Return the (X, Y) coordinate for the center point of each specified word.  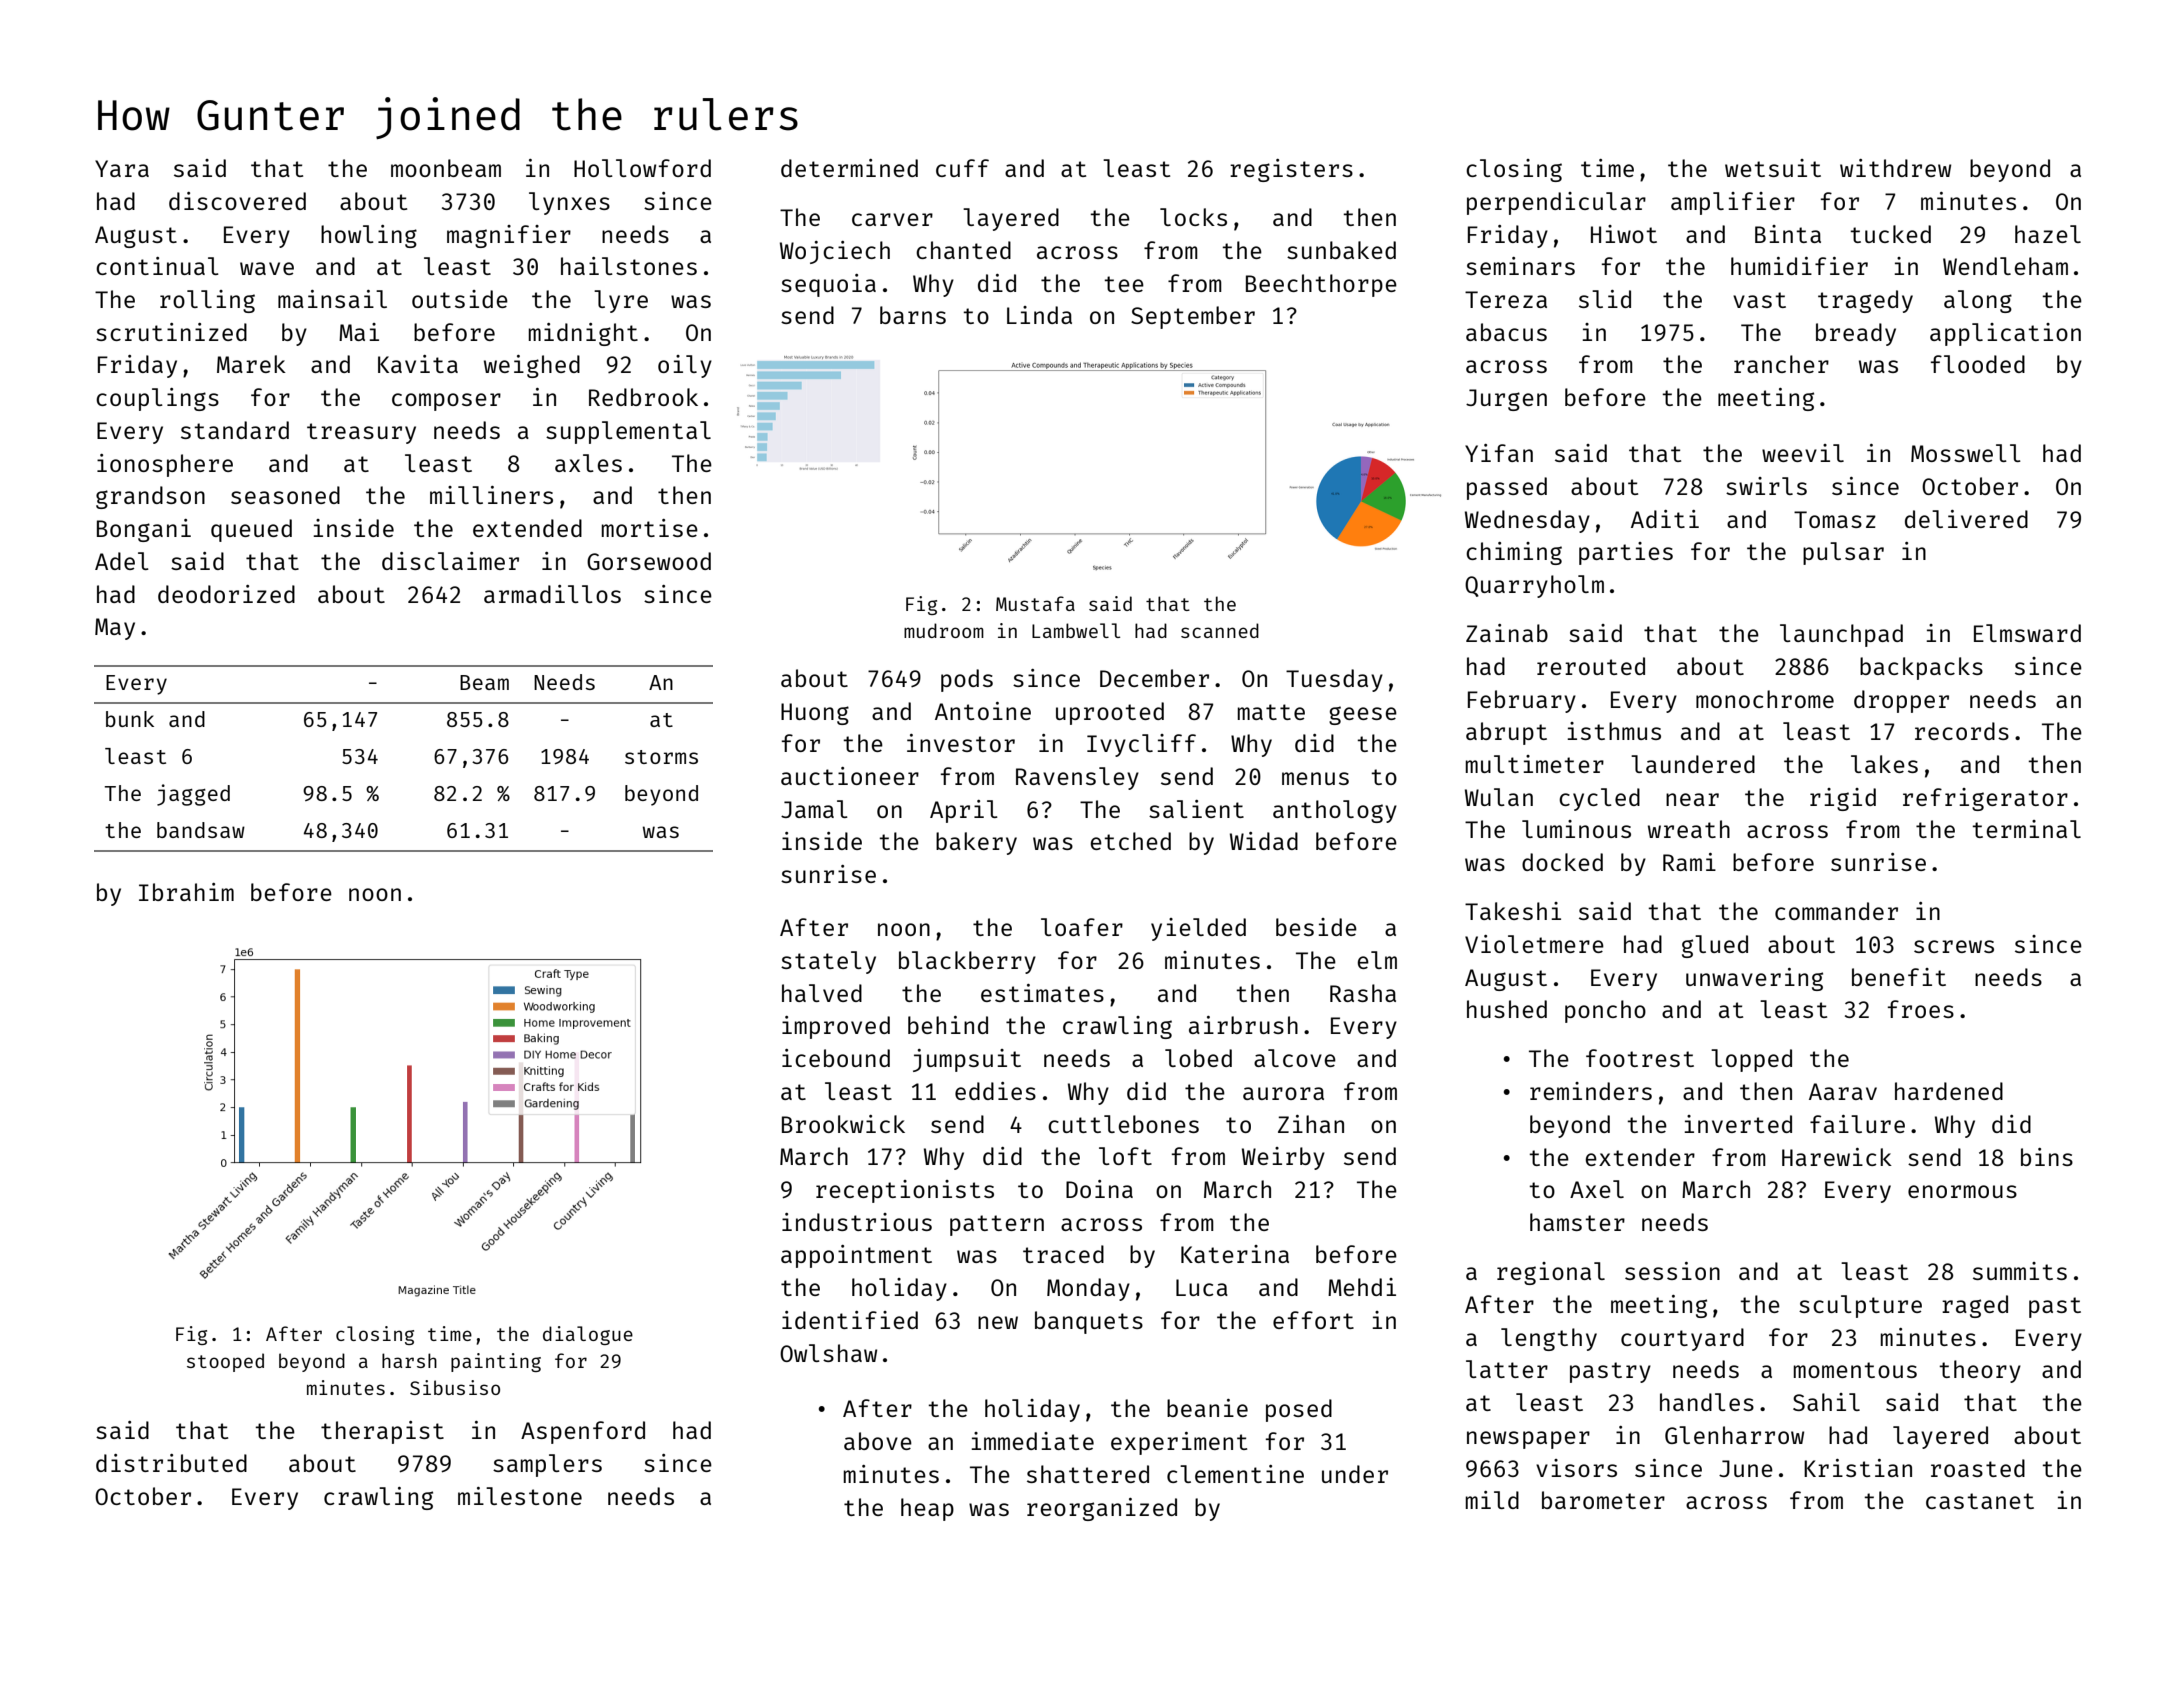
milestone (520, 1496)
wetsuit (1773, 168)
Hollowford (642, 168)
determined (849, 168)
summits (2020, 1271)
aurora (1283, 1093)
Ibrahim (186, 892)
